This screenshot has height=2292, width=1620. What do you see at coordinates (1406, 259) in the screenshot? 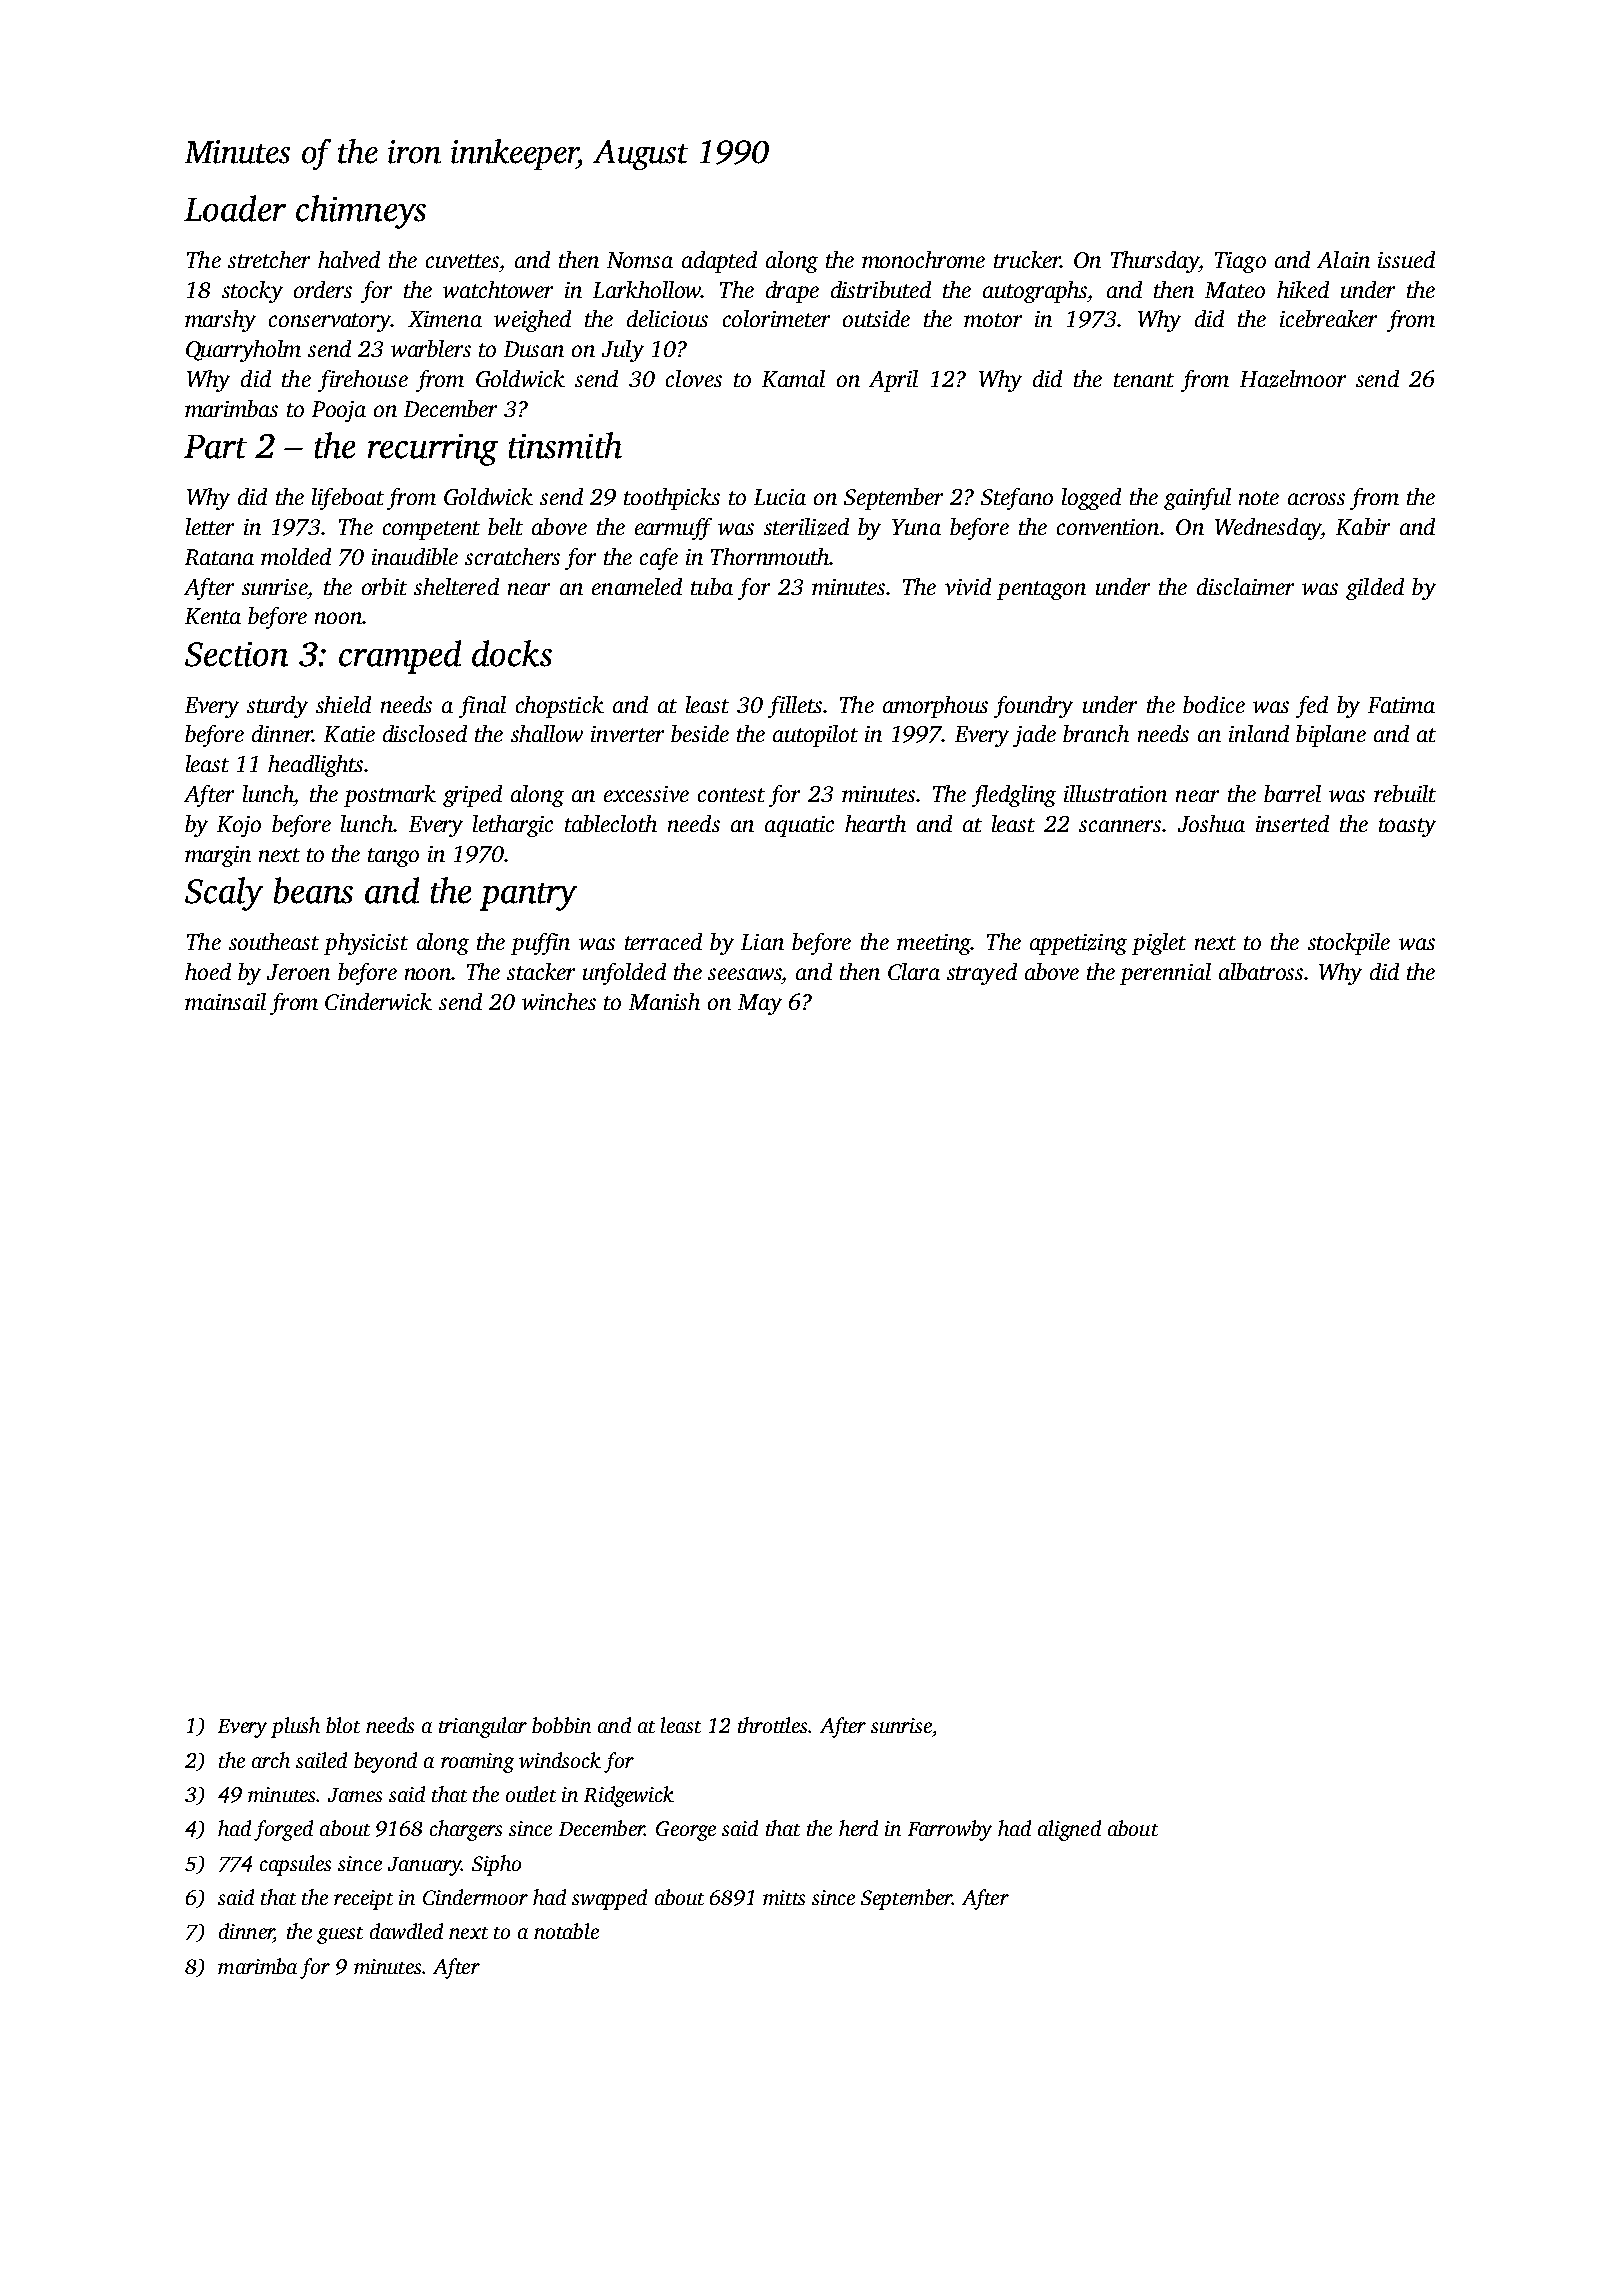
I see `issued` at bounding box center [1406, 259].
